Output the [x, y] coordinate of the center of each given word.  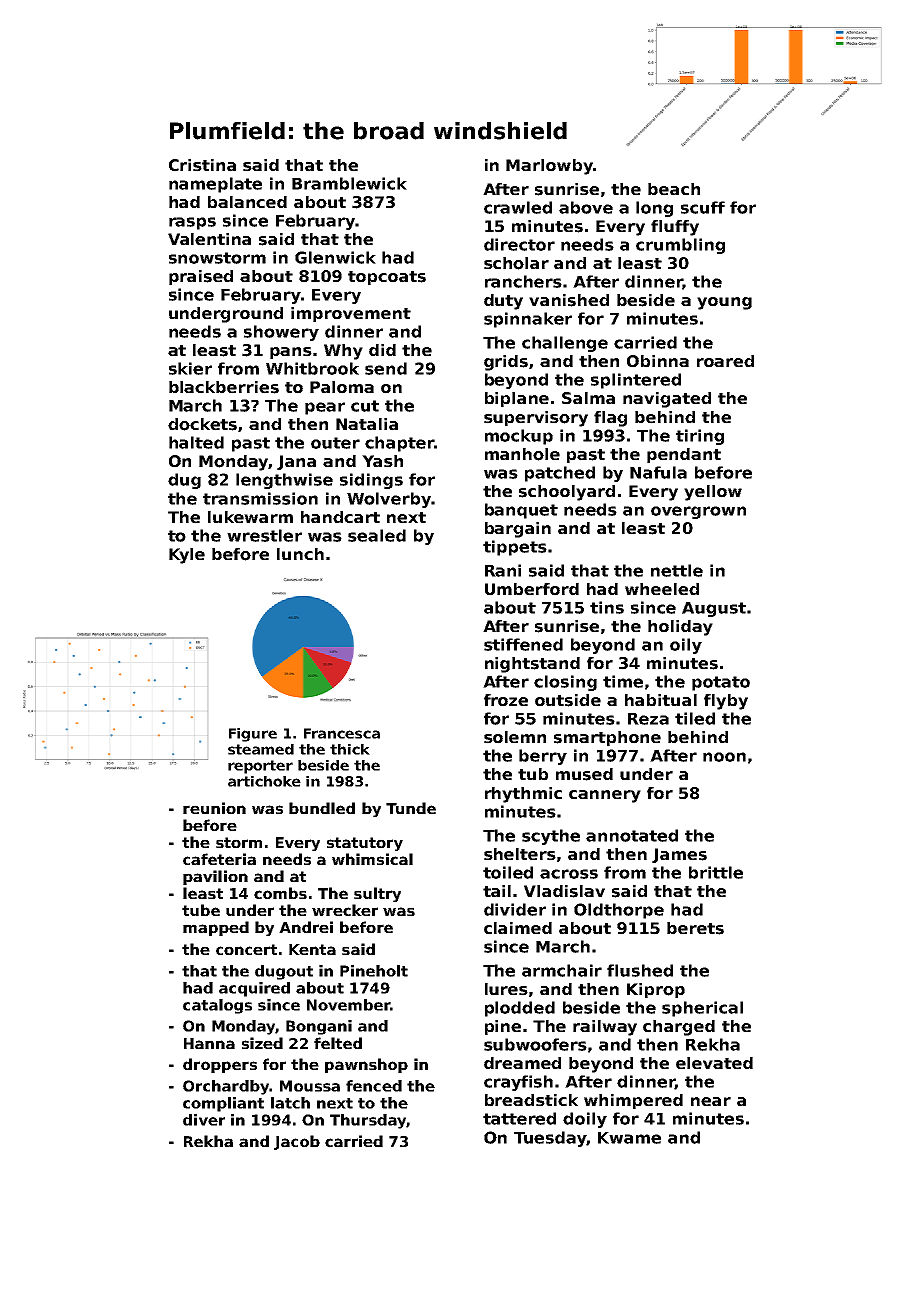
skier [190, 368]
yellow [713, 493]
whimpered [633, 1101]
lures [506, 989]
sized [262, 1043]
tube [201, 910]
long [654, 209]
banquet [521, 511]
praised [201, 277]
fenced [374, 1086]
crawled [518, 207]
